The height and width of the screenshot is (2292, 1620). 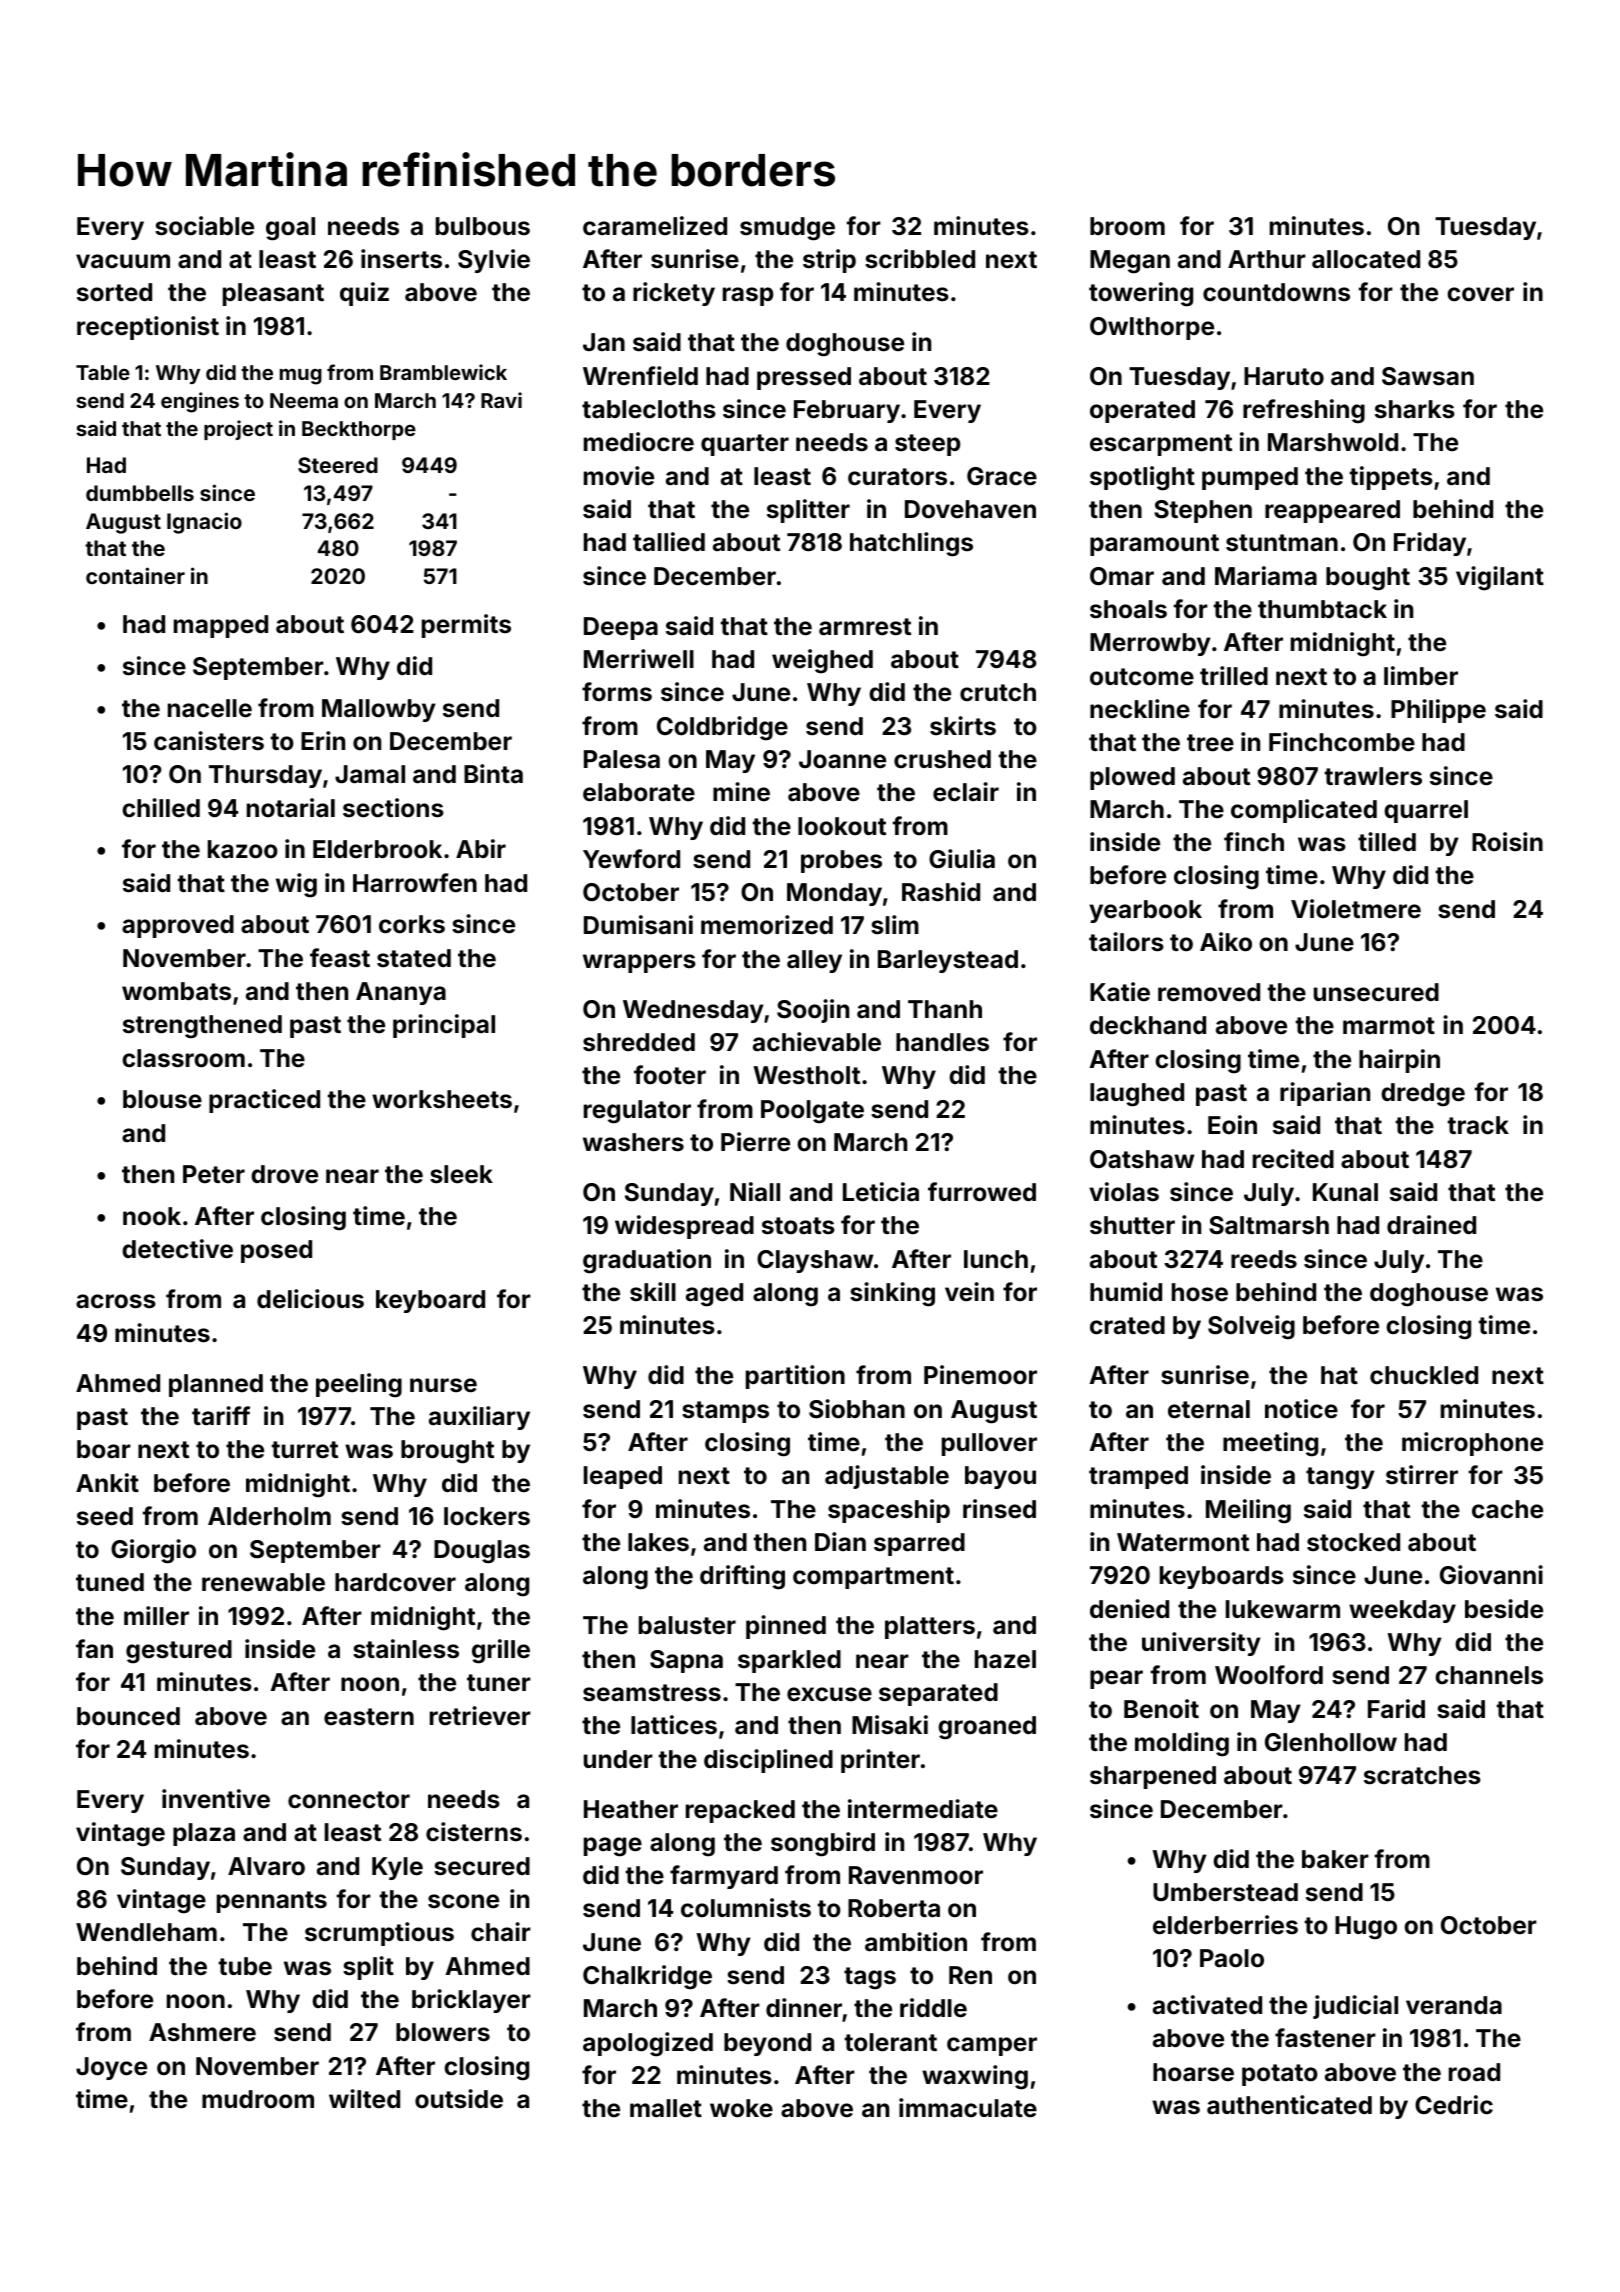 I want to click on wrappers, so click(x=639, y=963).
